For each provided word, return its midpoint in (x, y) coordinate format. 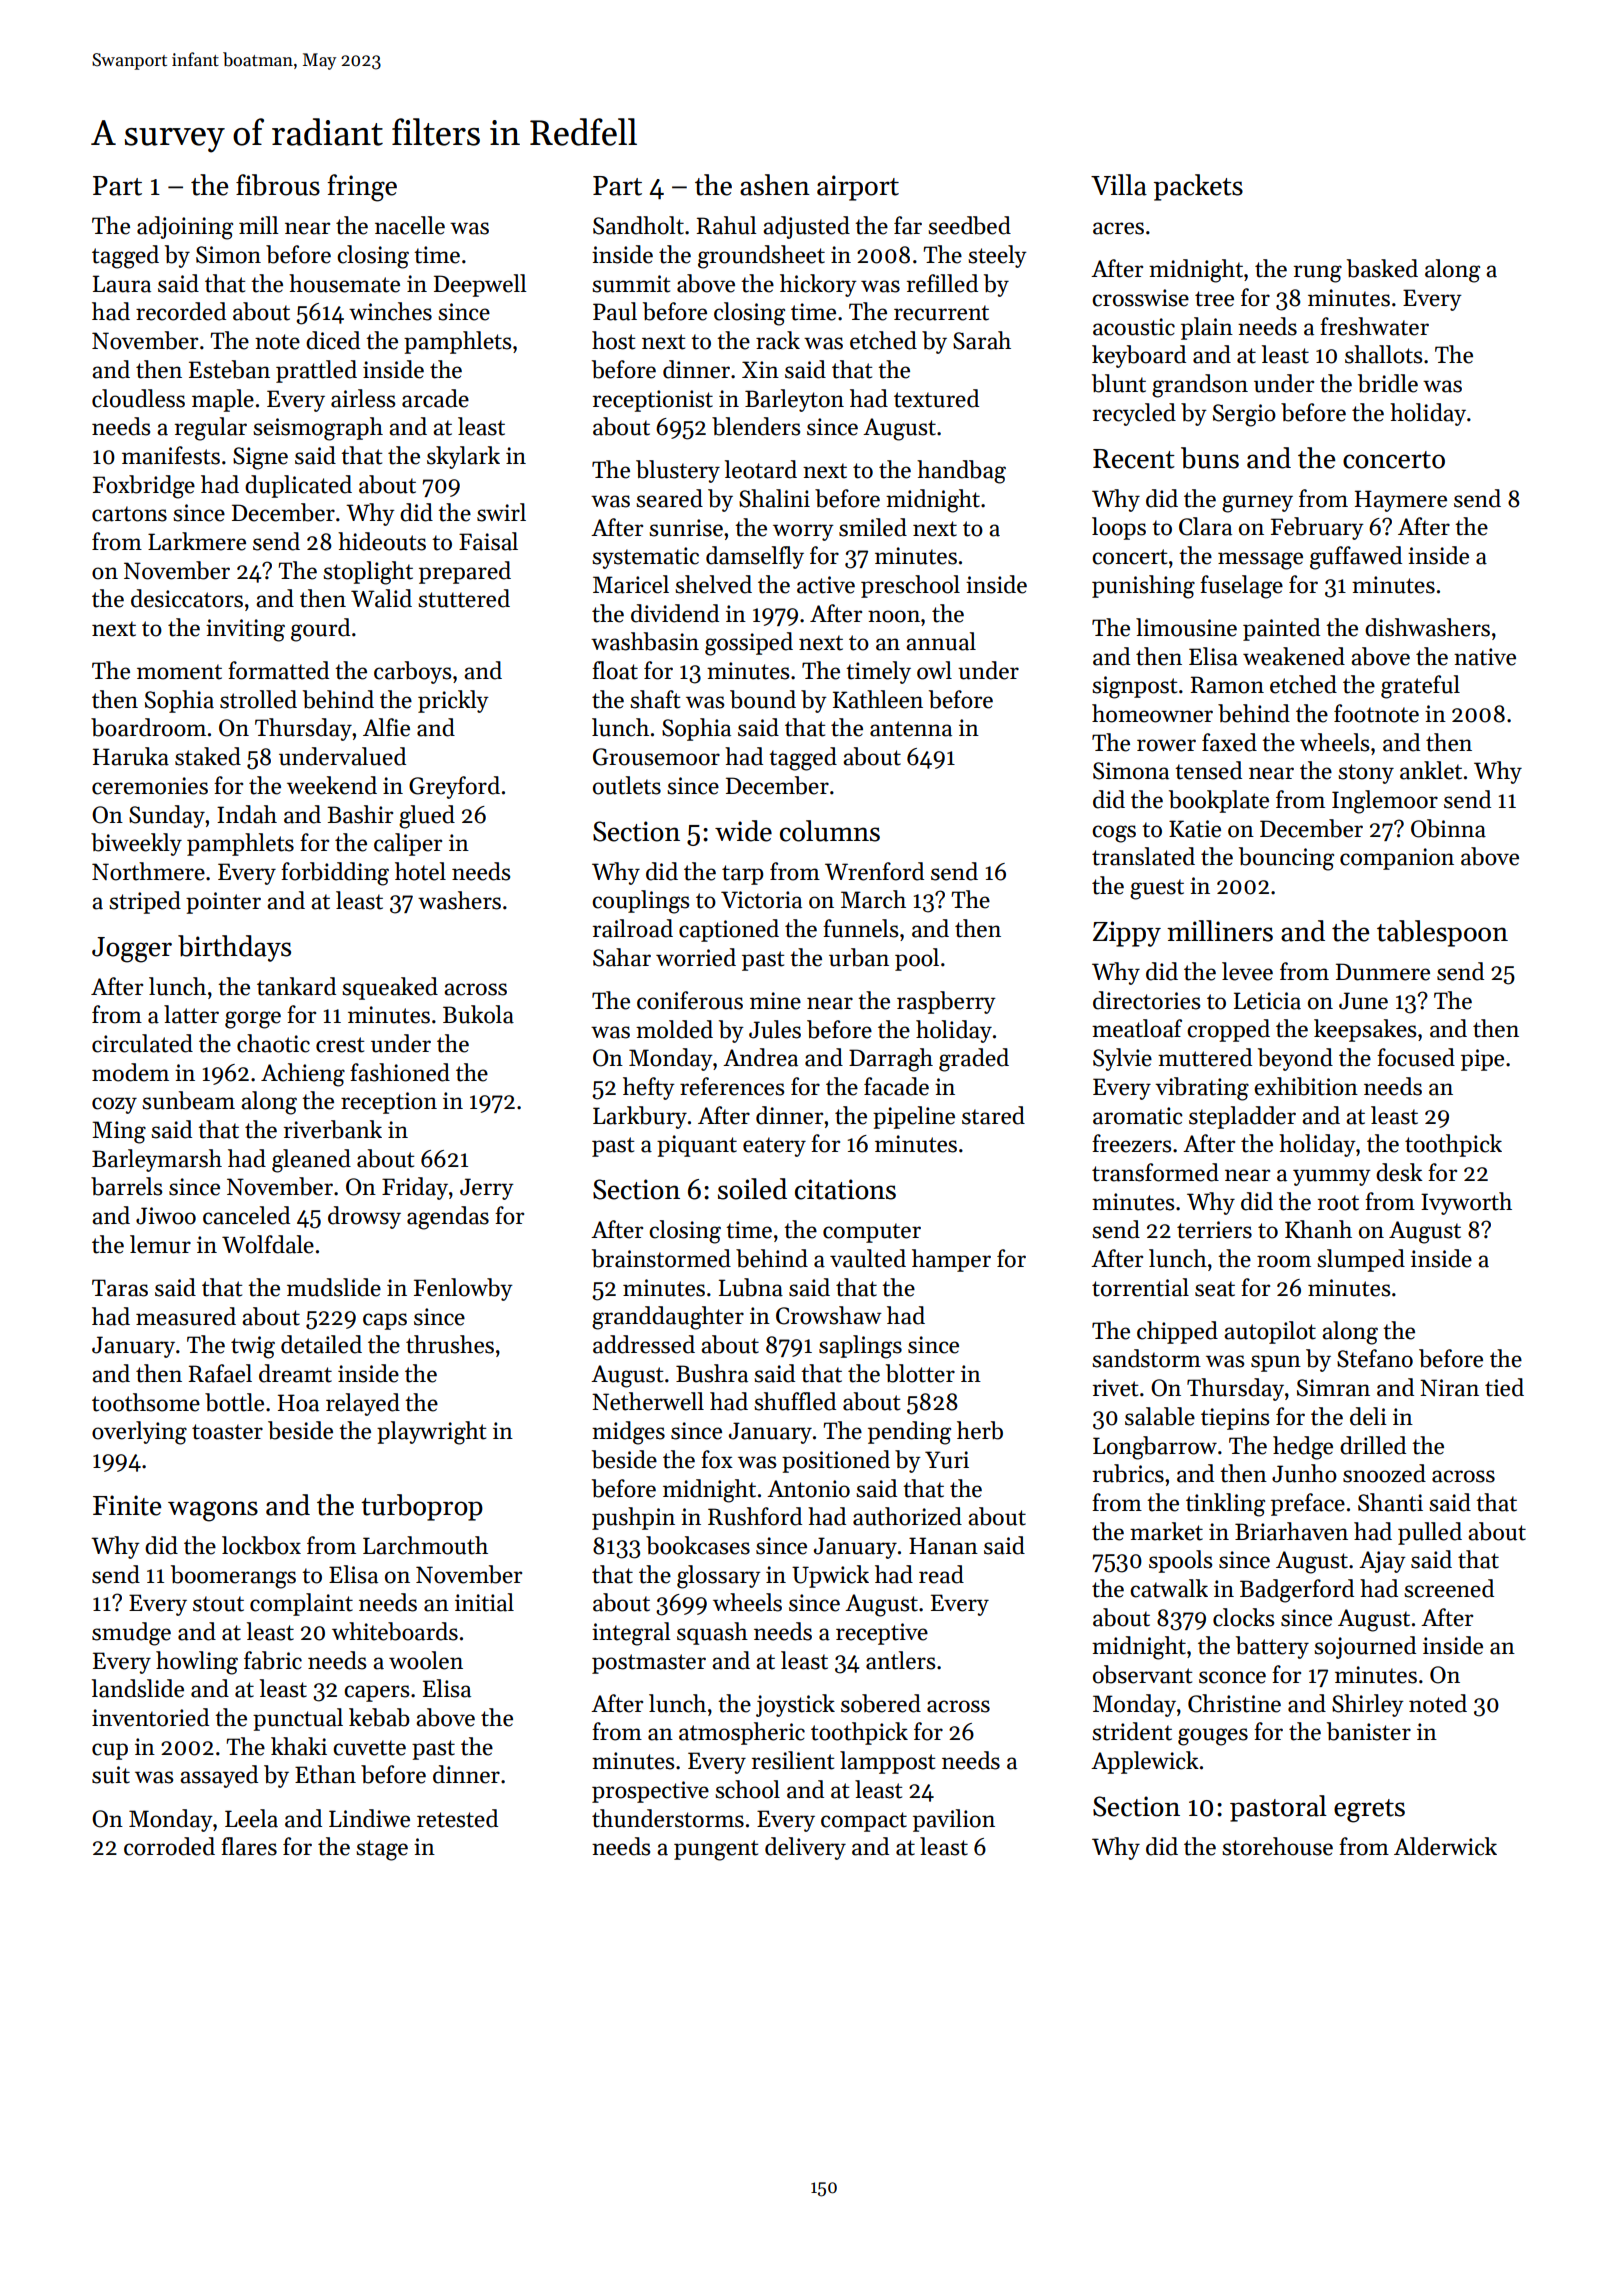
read (941, 1574)
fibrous (278, 185)
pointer (223, 903)
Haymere (1401, 501)
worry (803, 532)
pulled (1430, 1533)
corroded (169, 1846)
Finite (127, 1505)
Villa (1119, 185)
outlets (627, 785)
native (1485, 657)
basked (1382, 268)
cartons (129, 514)
